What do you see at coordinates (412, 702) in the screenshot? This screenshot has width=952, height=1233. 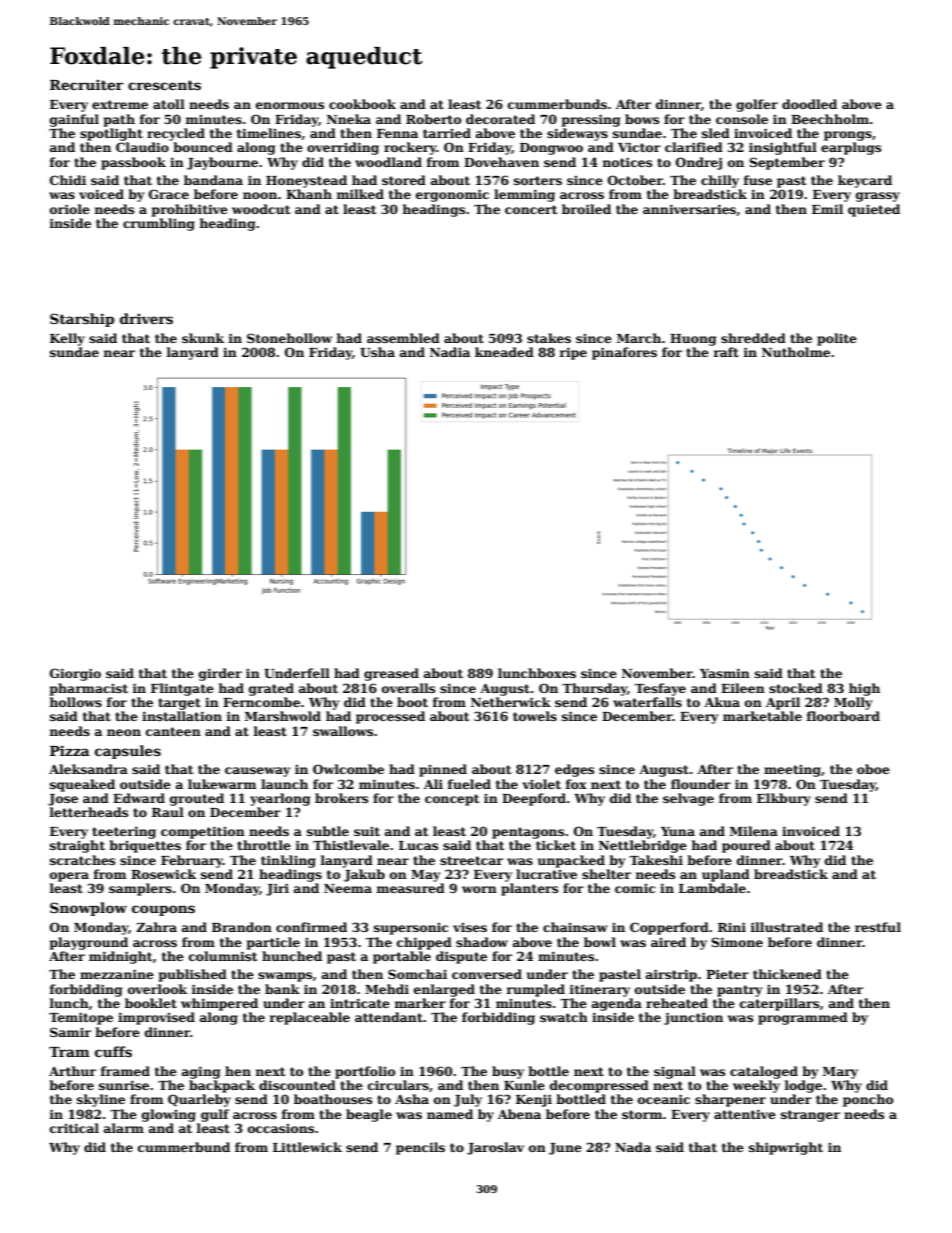 I see `boot` at bounding box center [412, 702].
